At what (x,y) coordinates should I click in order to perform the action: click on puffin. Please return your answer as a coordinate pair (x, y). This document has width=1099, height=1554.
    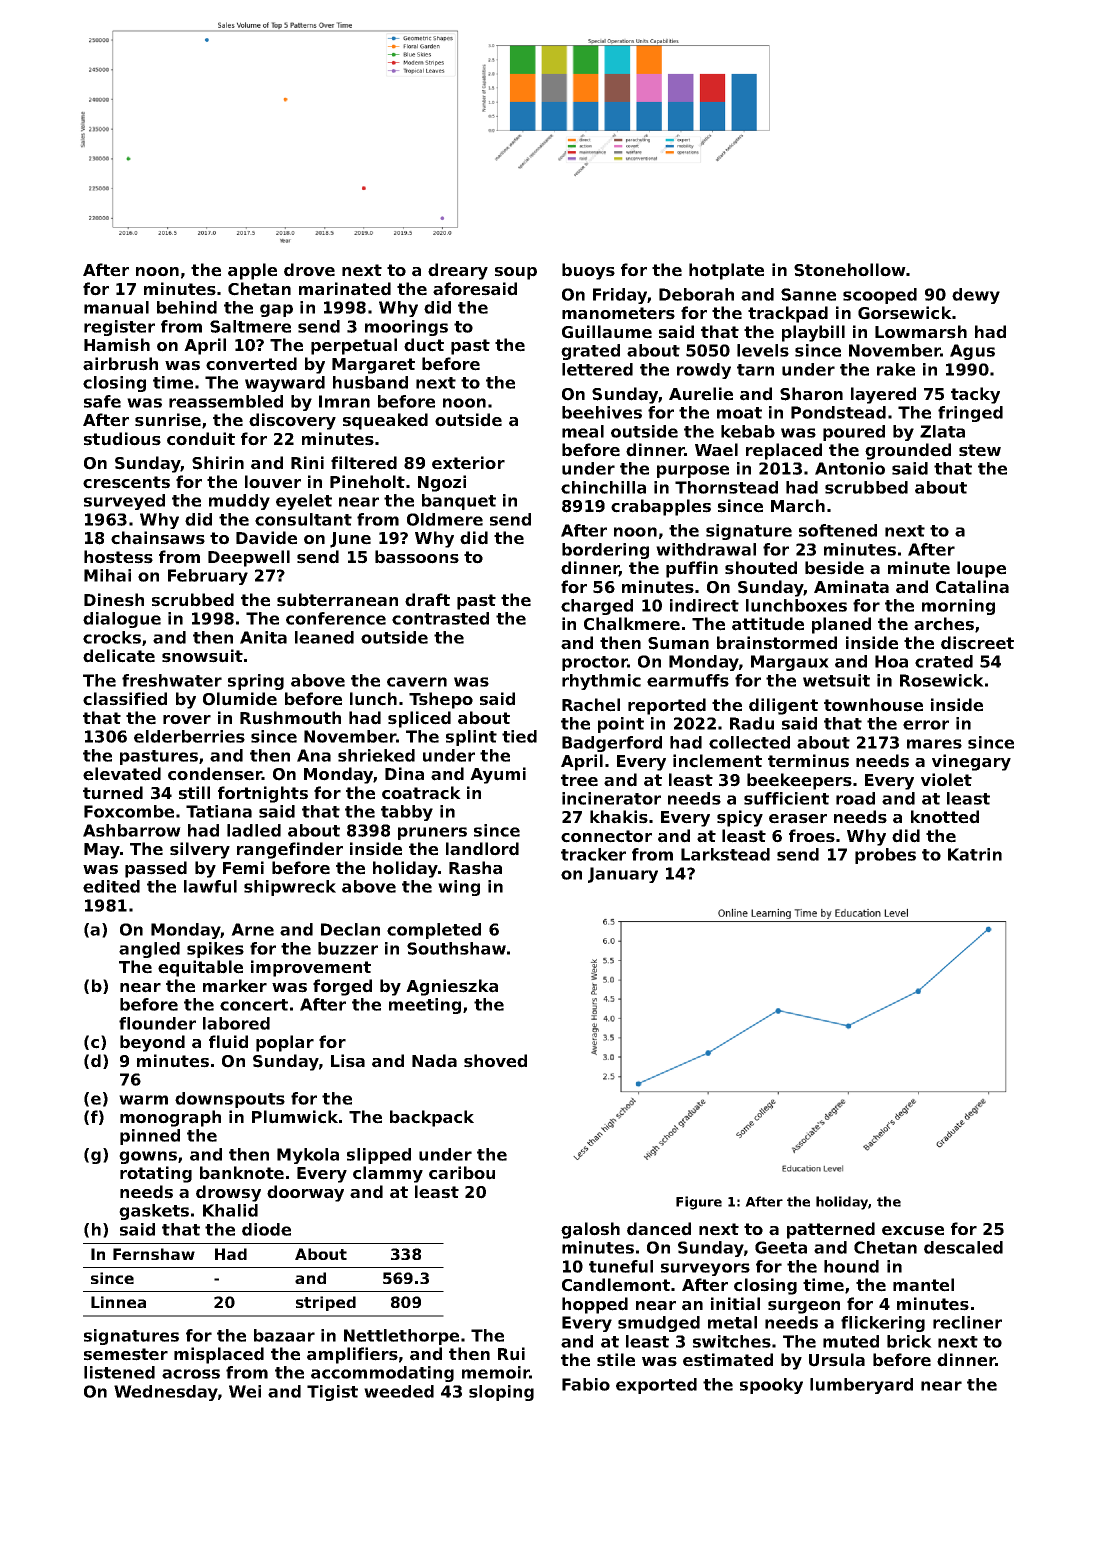
    Looking at the image, I should click on (692, 569).
